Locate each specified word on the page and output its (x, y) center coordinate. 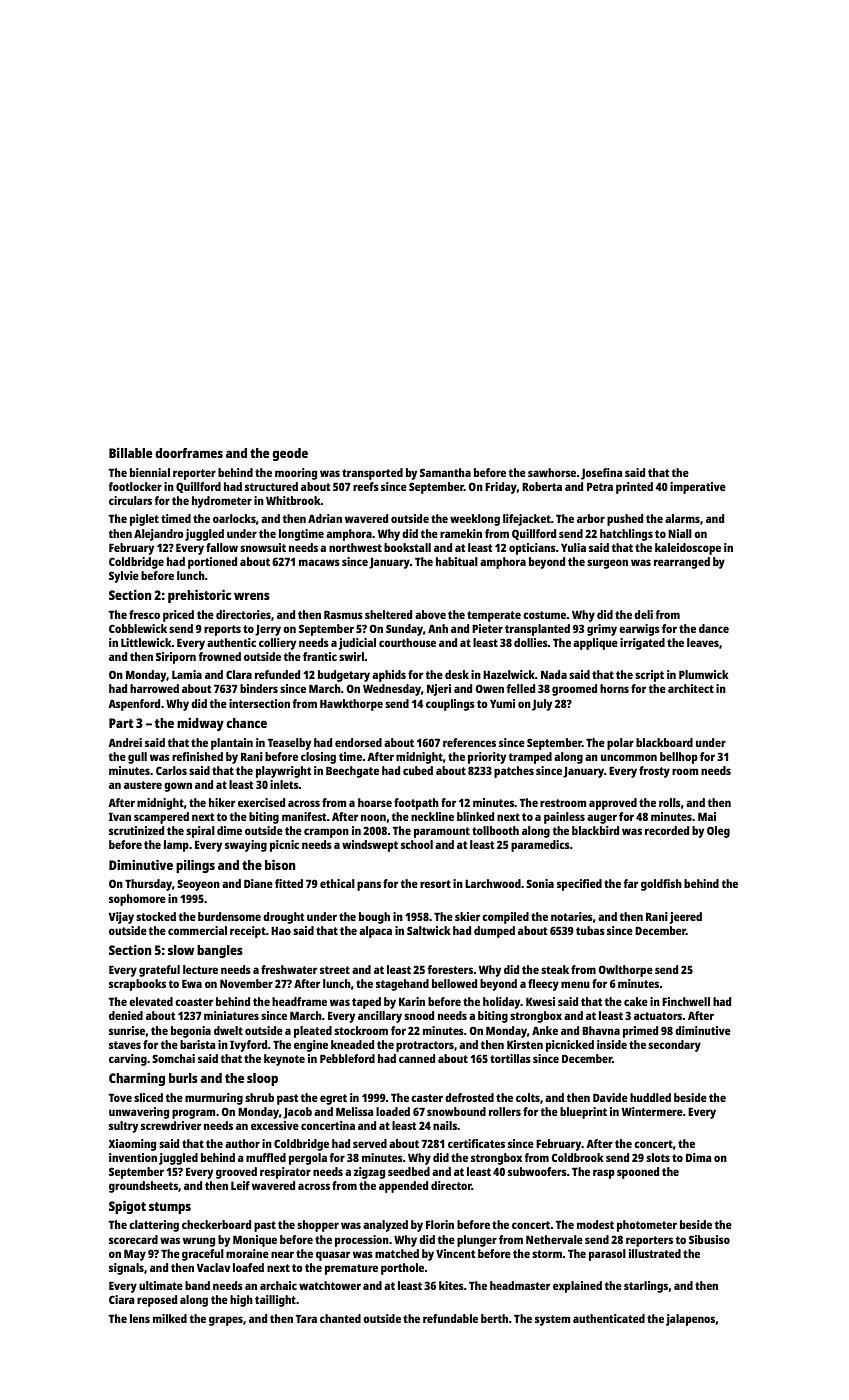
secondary (674, 1046)
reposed (157, 1301)
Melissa (355, 1111)
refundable (450, 1318)
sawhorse (552, 472)
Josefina (602, 474)
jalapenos (690, 1320)
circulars (130, 500)
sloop (262, 1079)
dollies (531, 642)
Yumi (502, 703)
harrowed (154, 688)
